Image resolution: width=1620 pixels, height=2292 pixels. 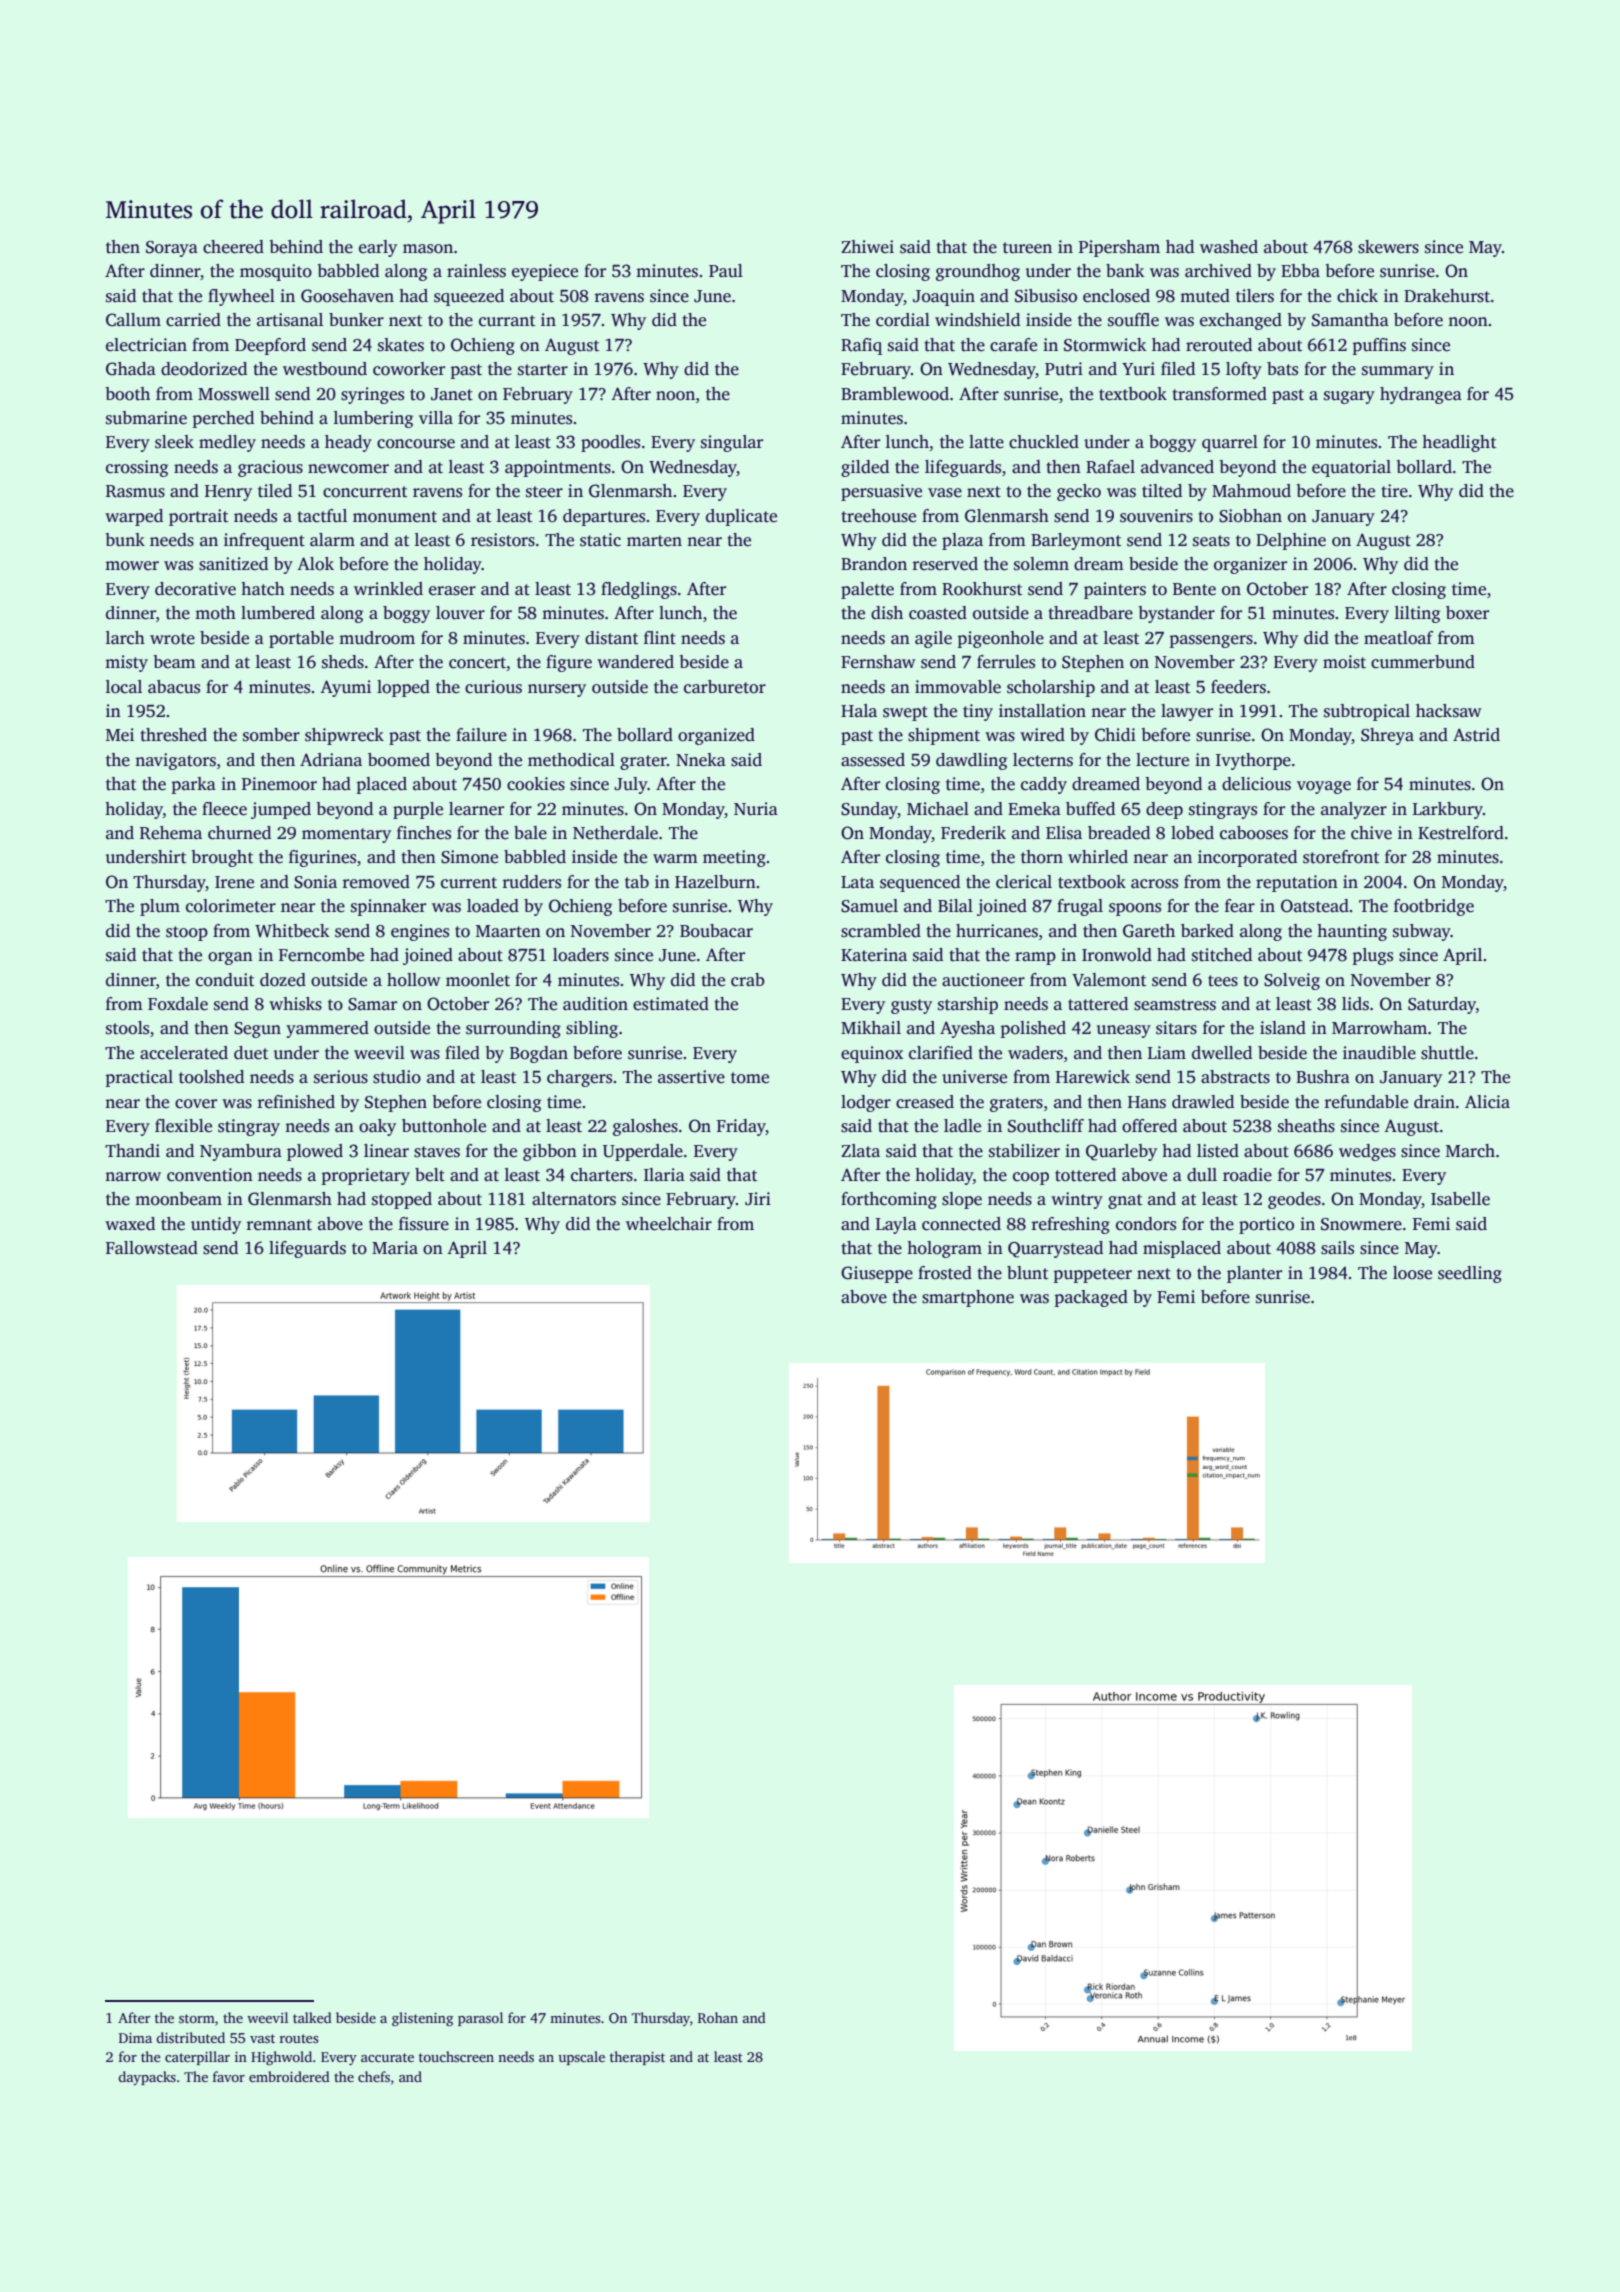 I want to click on failure, so click(x=481, y=735).
